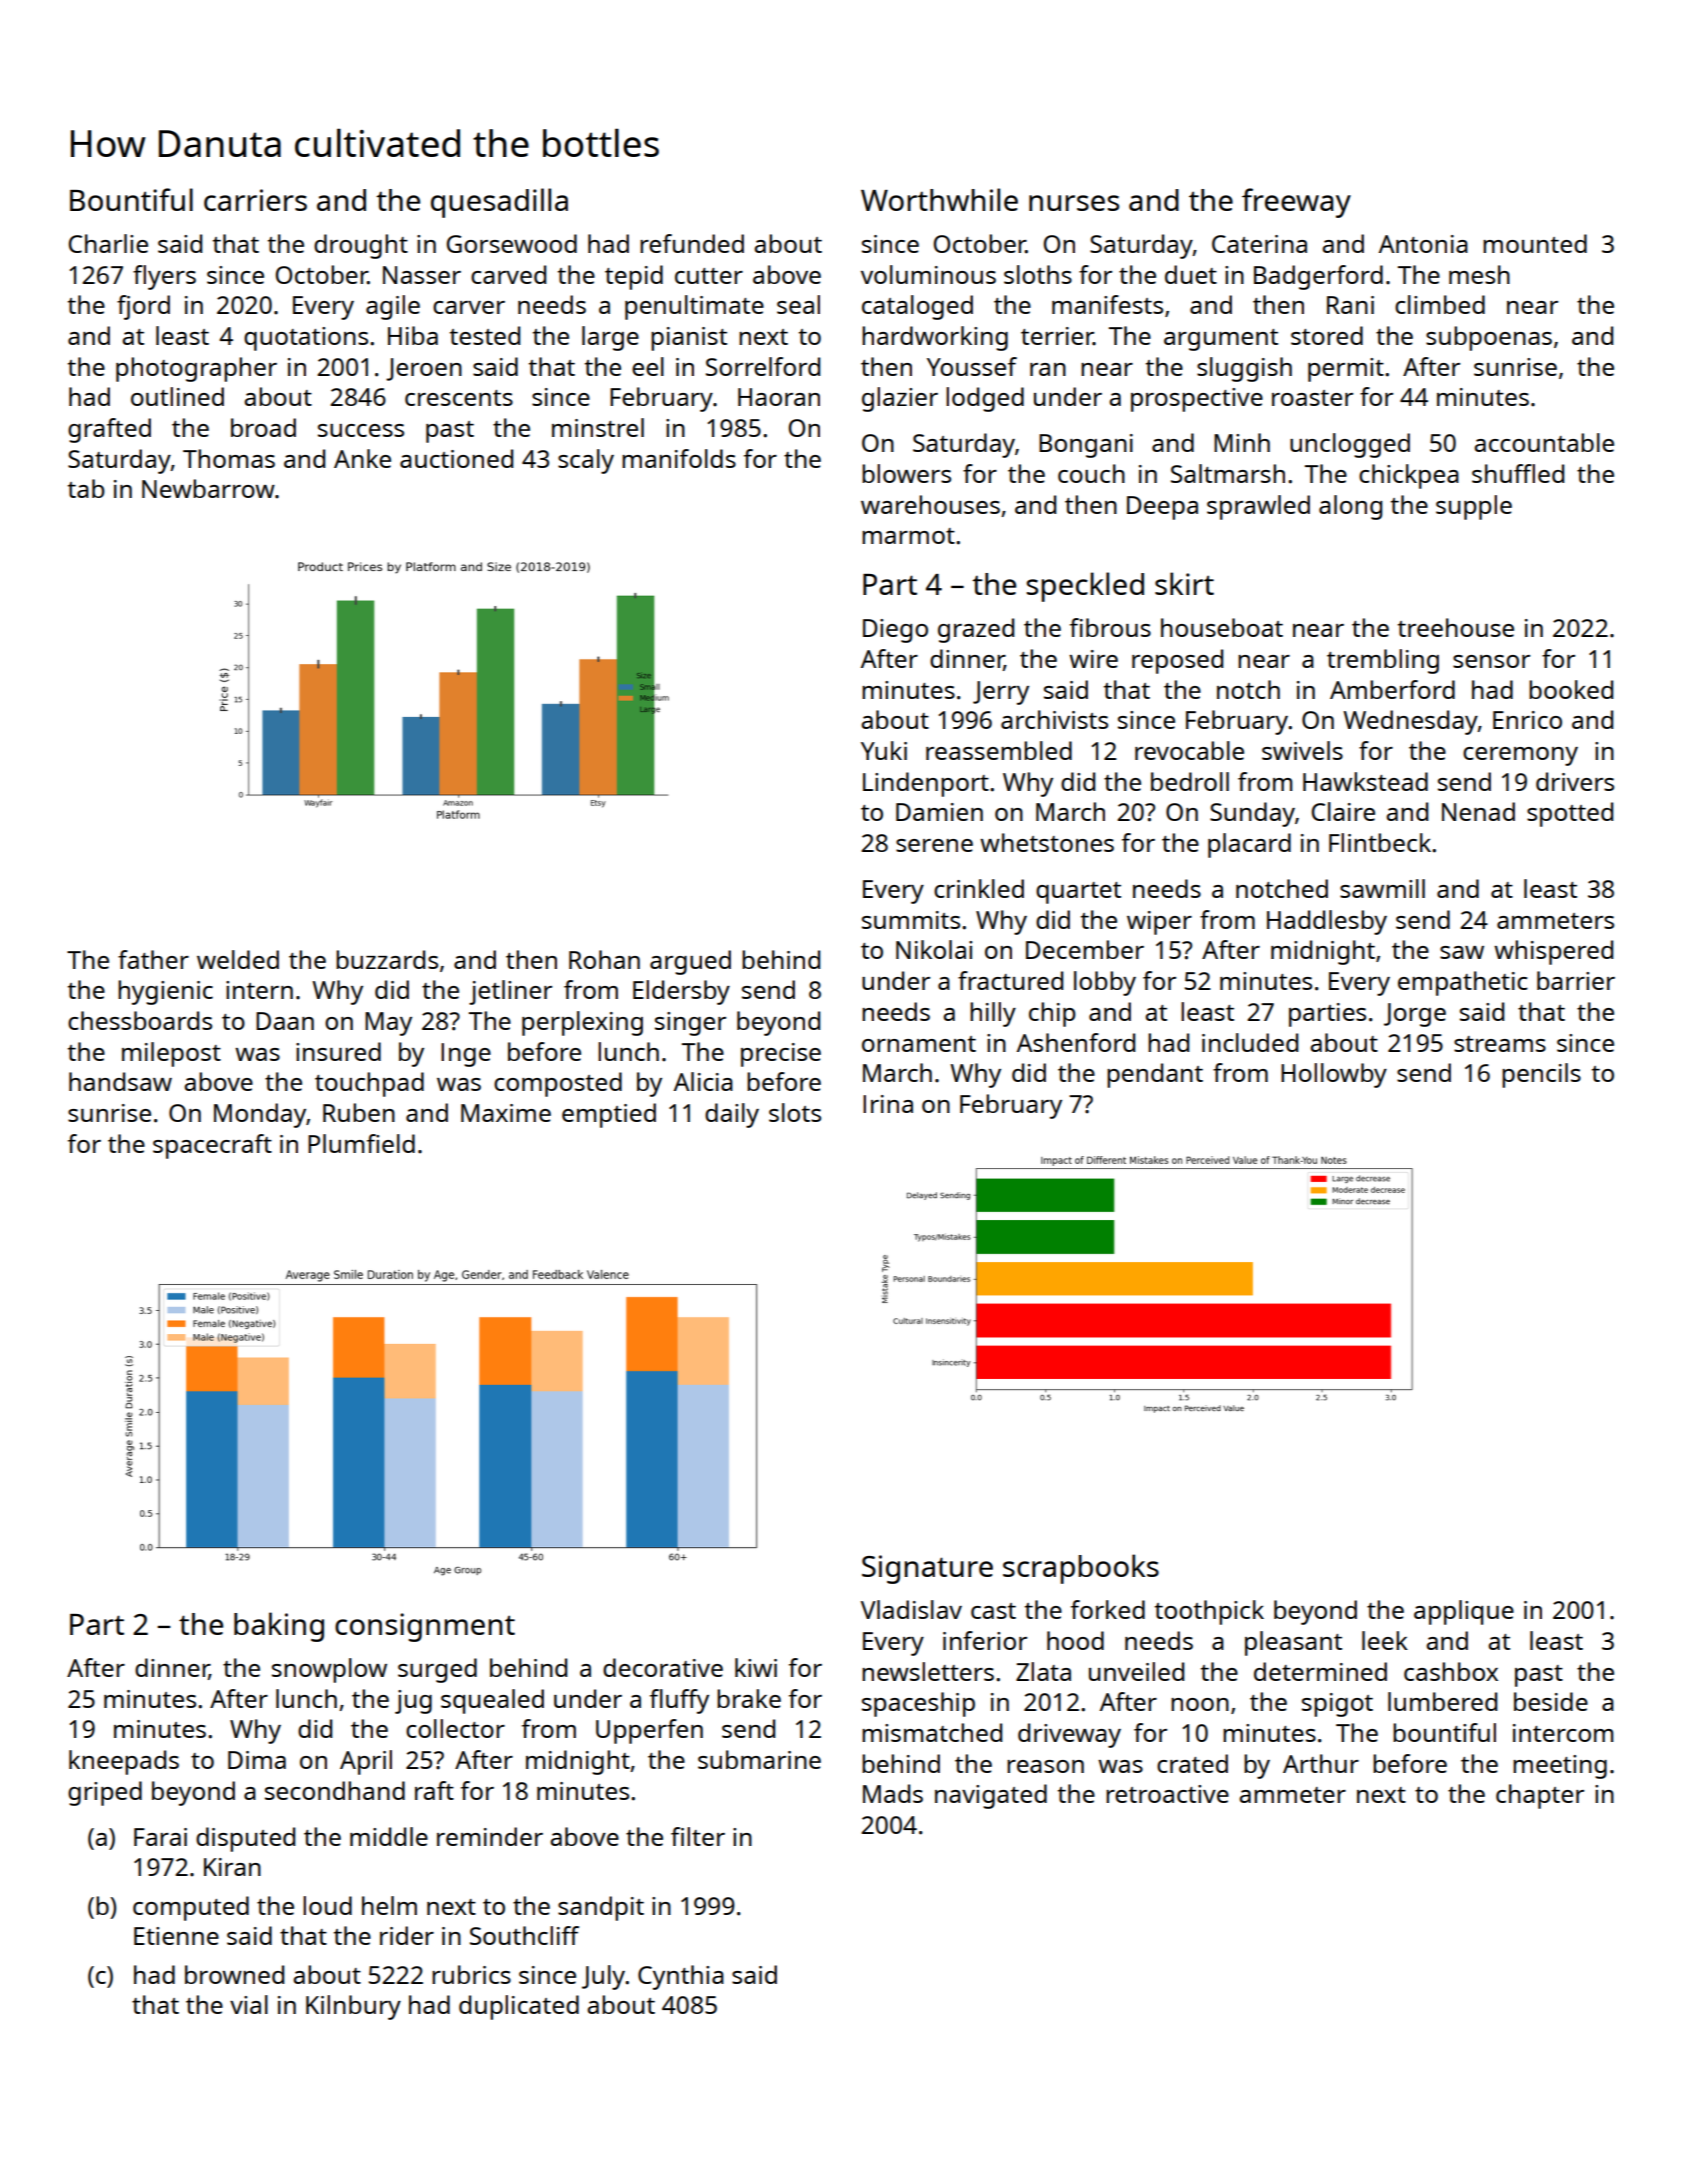  Describe the element at coordinates (1541, 1075) in the screenshot. I see `pencils` at that location.
